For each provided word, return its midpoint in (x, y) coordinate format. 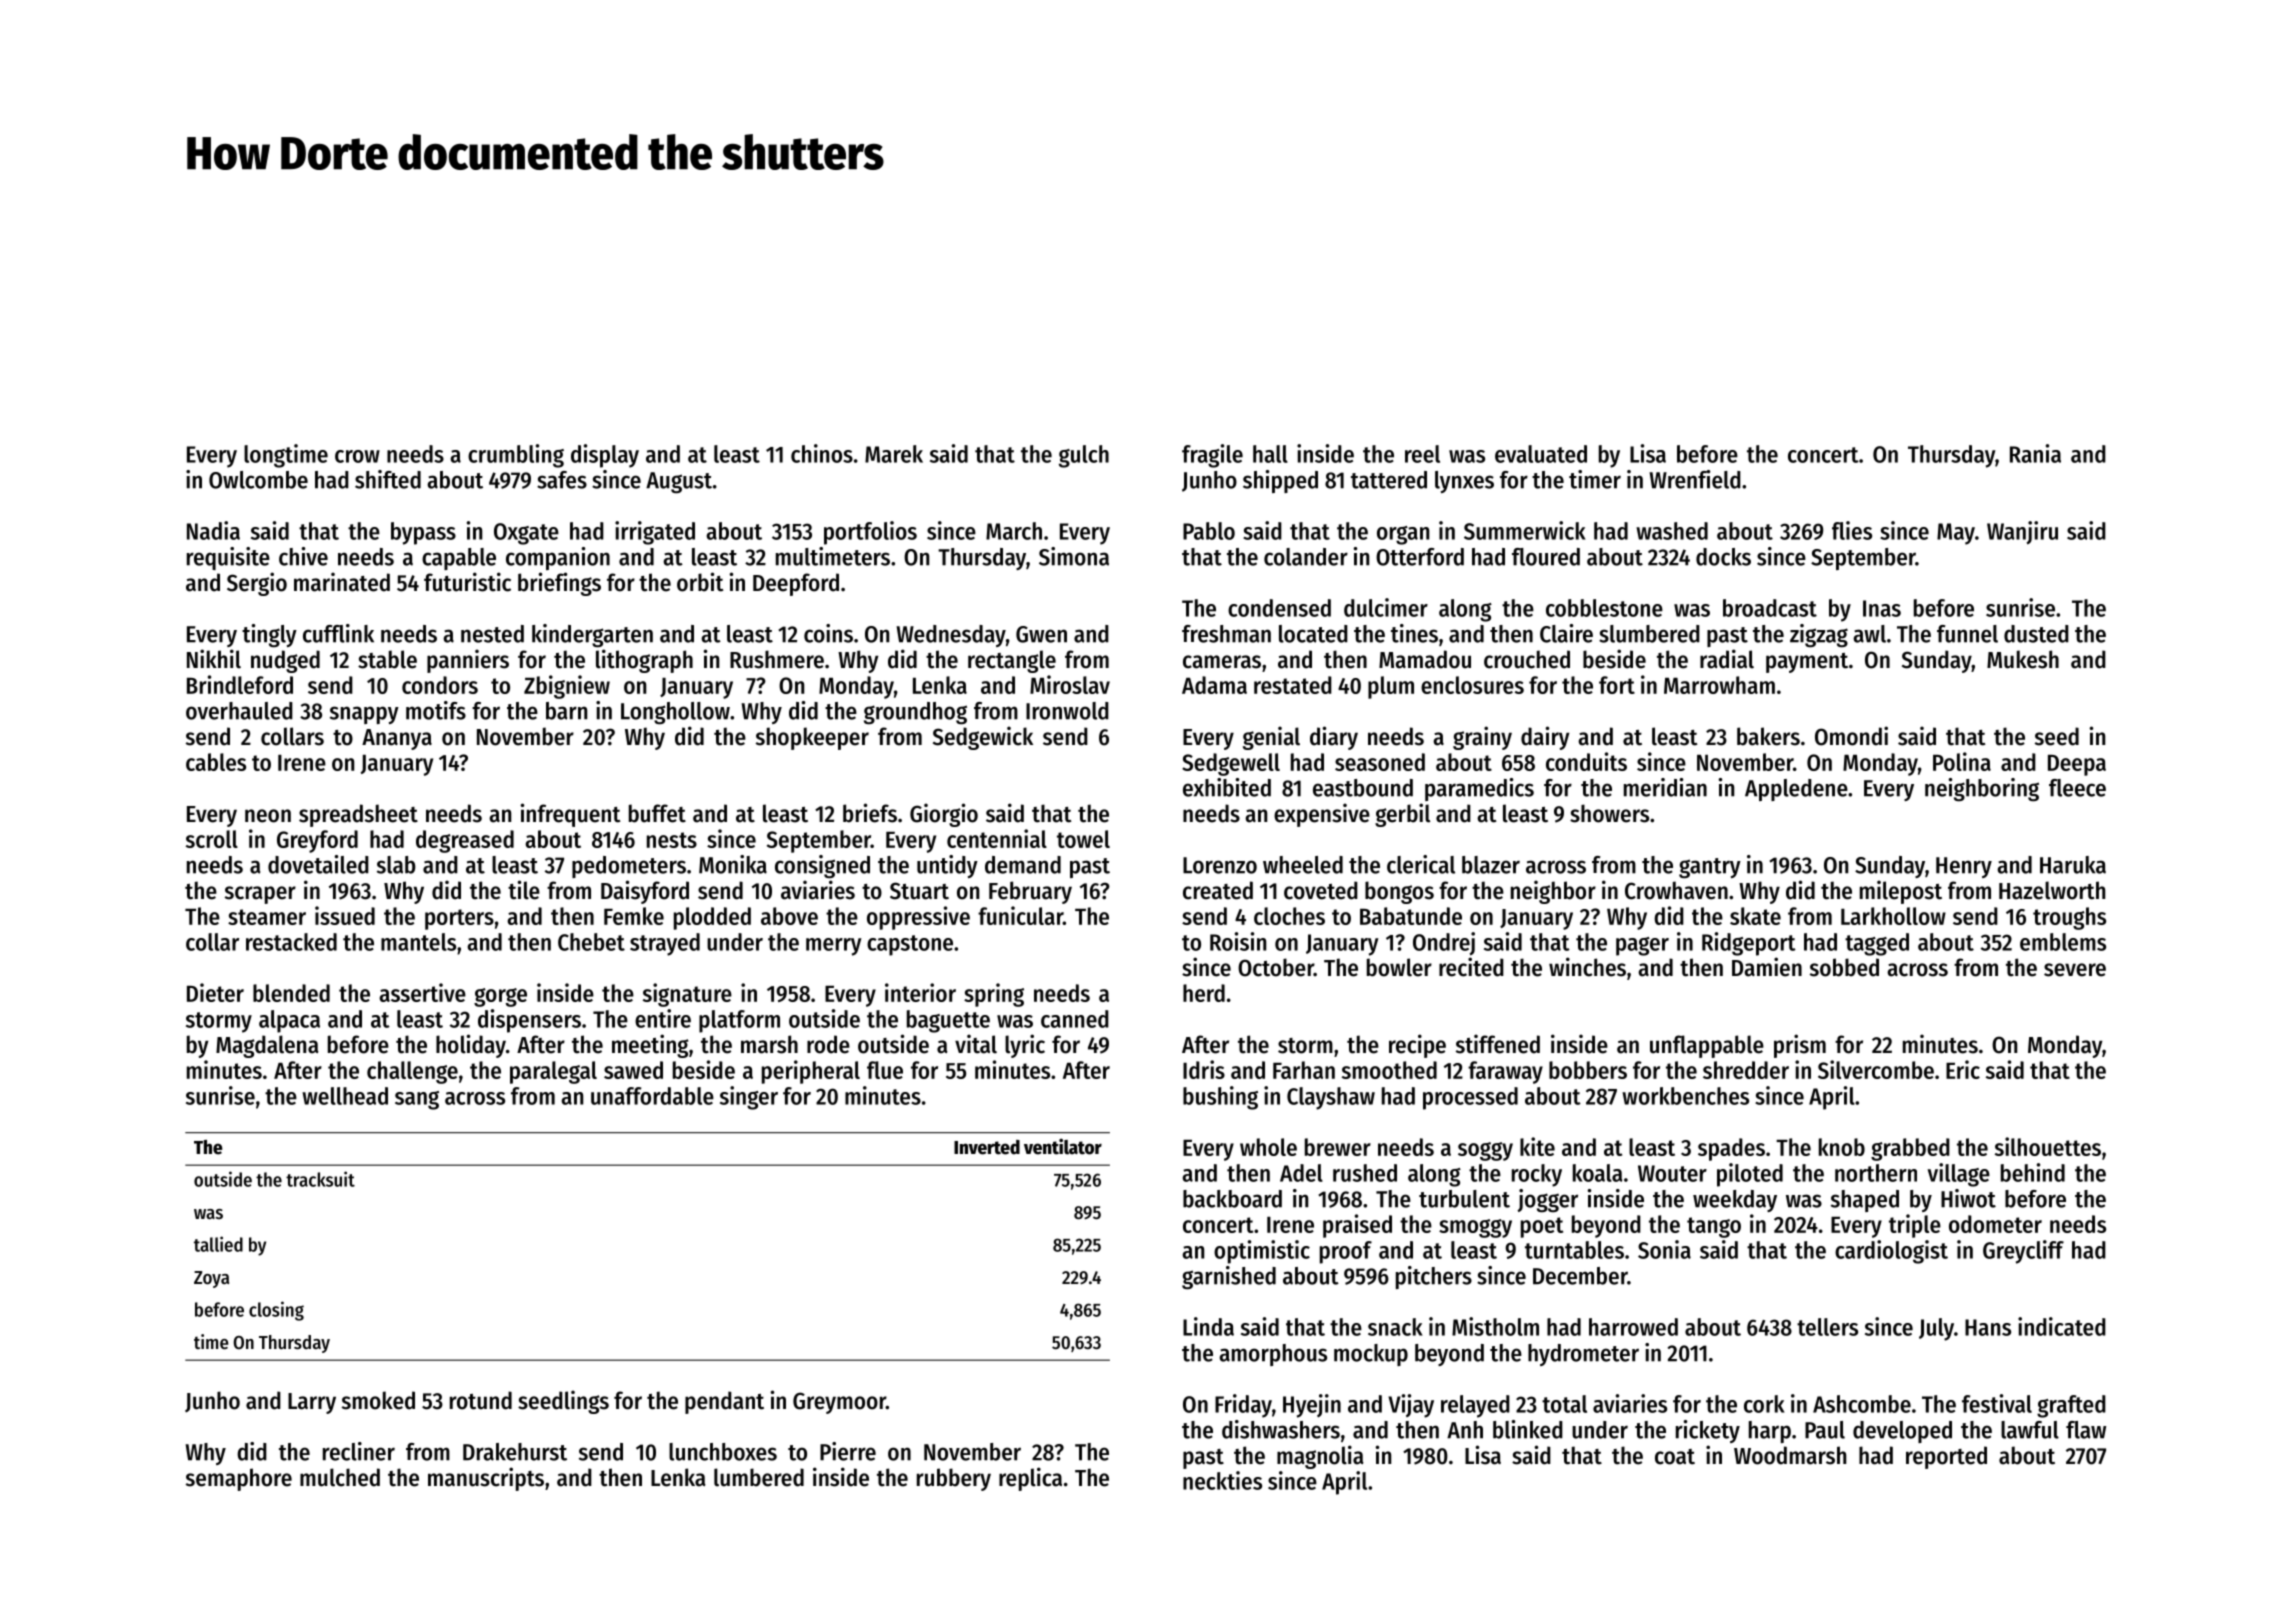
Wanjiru (2022, 533)
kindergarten (592, 636)
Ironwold (1067, 711)
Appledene (1796, 790)
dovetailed (318, 864)
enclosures (1472, 685)
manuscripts (486, 1479)
